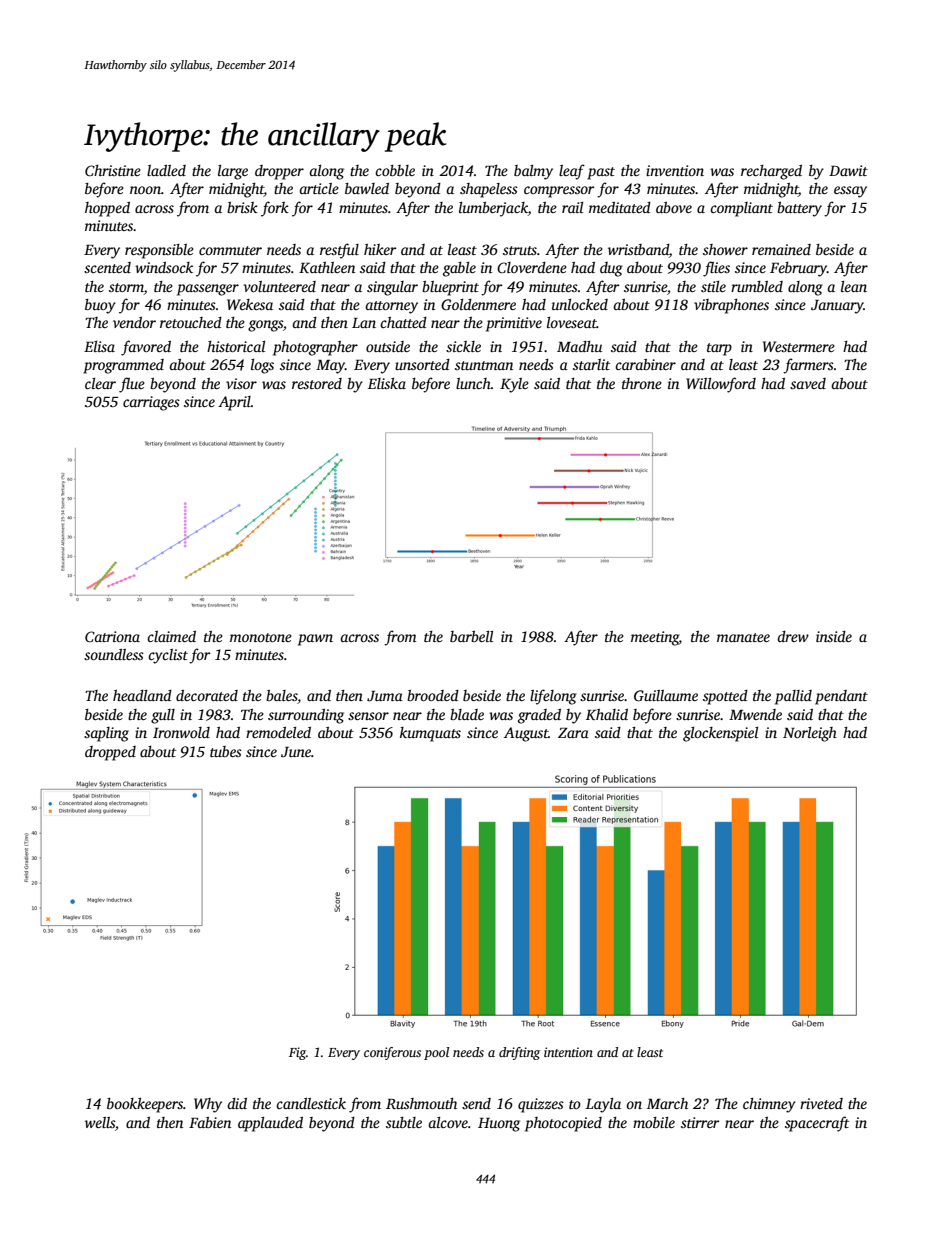 The image size is (952, 1233). Describe the element at coordinates (368, 716) in the page. I see `sensor` at that location.
